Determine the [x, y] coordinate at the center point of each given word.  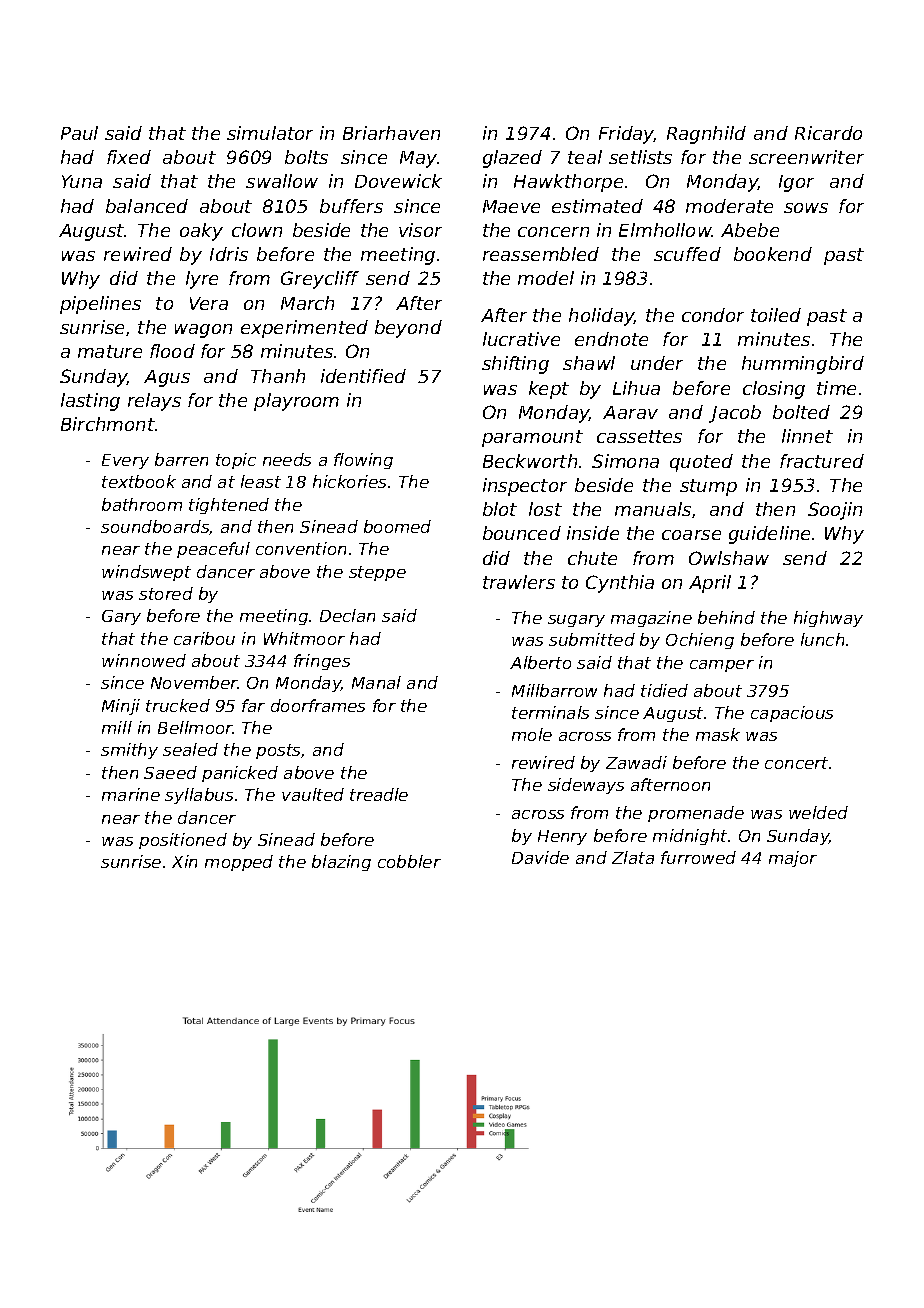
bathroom [142, 504]
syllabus [199, 796]
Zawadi [636, 762]
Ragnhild [706, 135]
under [657, 363]
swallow [282, 181]
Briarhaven [391, 133]
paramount [532, 438]
